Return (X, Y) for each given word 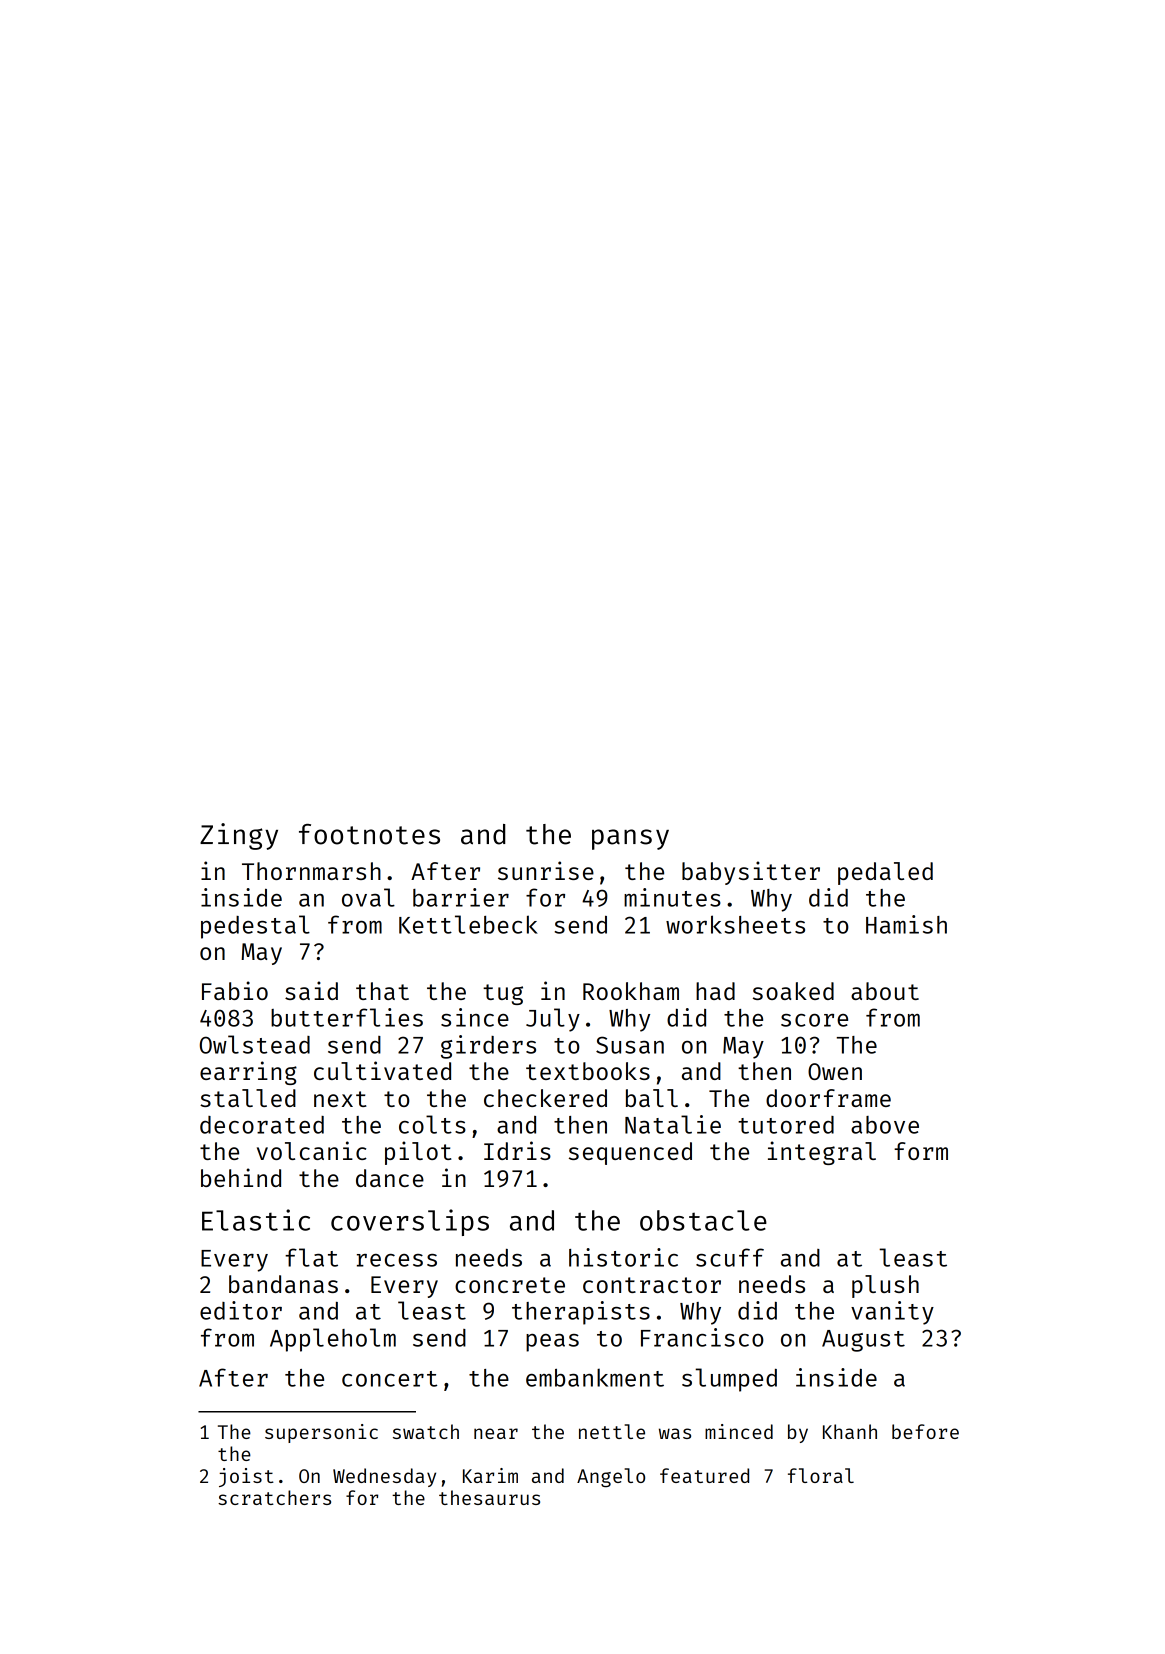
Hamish (906, 924)
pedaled (885, 873)
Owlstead (255, 1044)
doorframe (828, 1098)
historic (623, 1257)
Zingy (239, 836)
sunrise (546, 870)
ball (652, 1098)
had (715, 991)
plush (885, 1286)
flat (311, 1257)
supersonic (321, 1433)
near (496, 1433)
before (925, 1431)
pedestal (255, 927)
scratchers (274, 1497)
